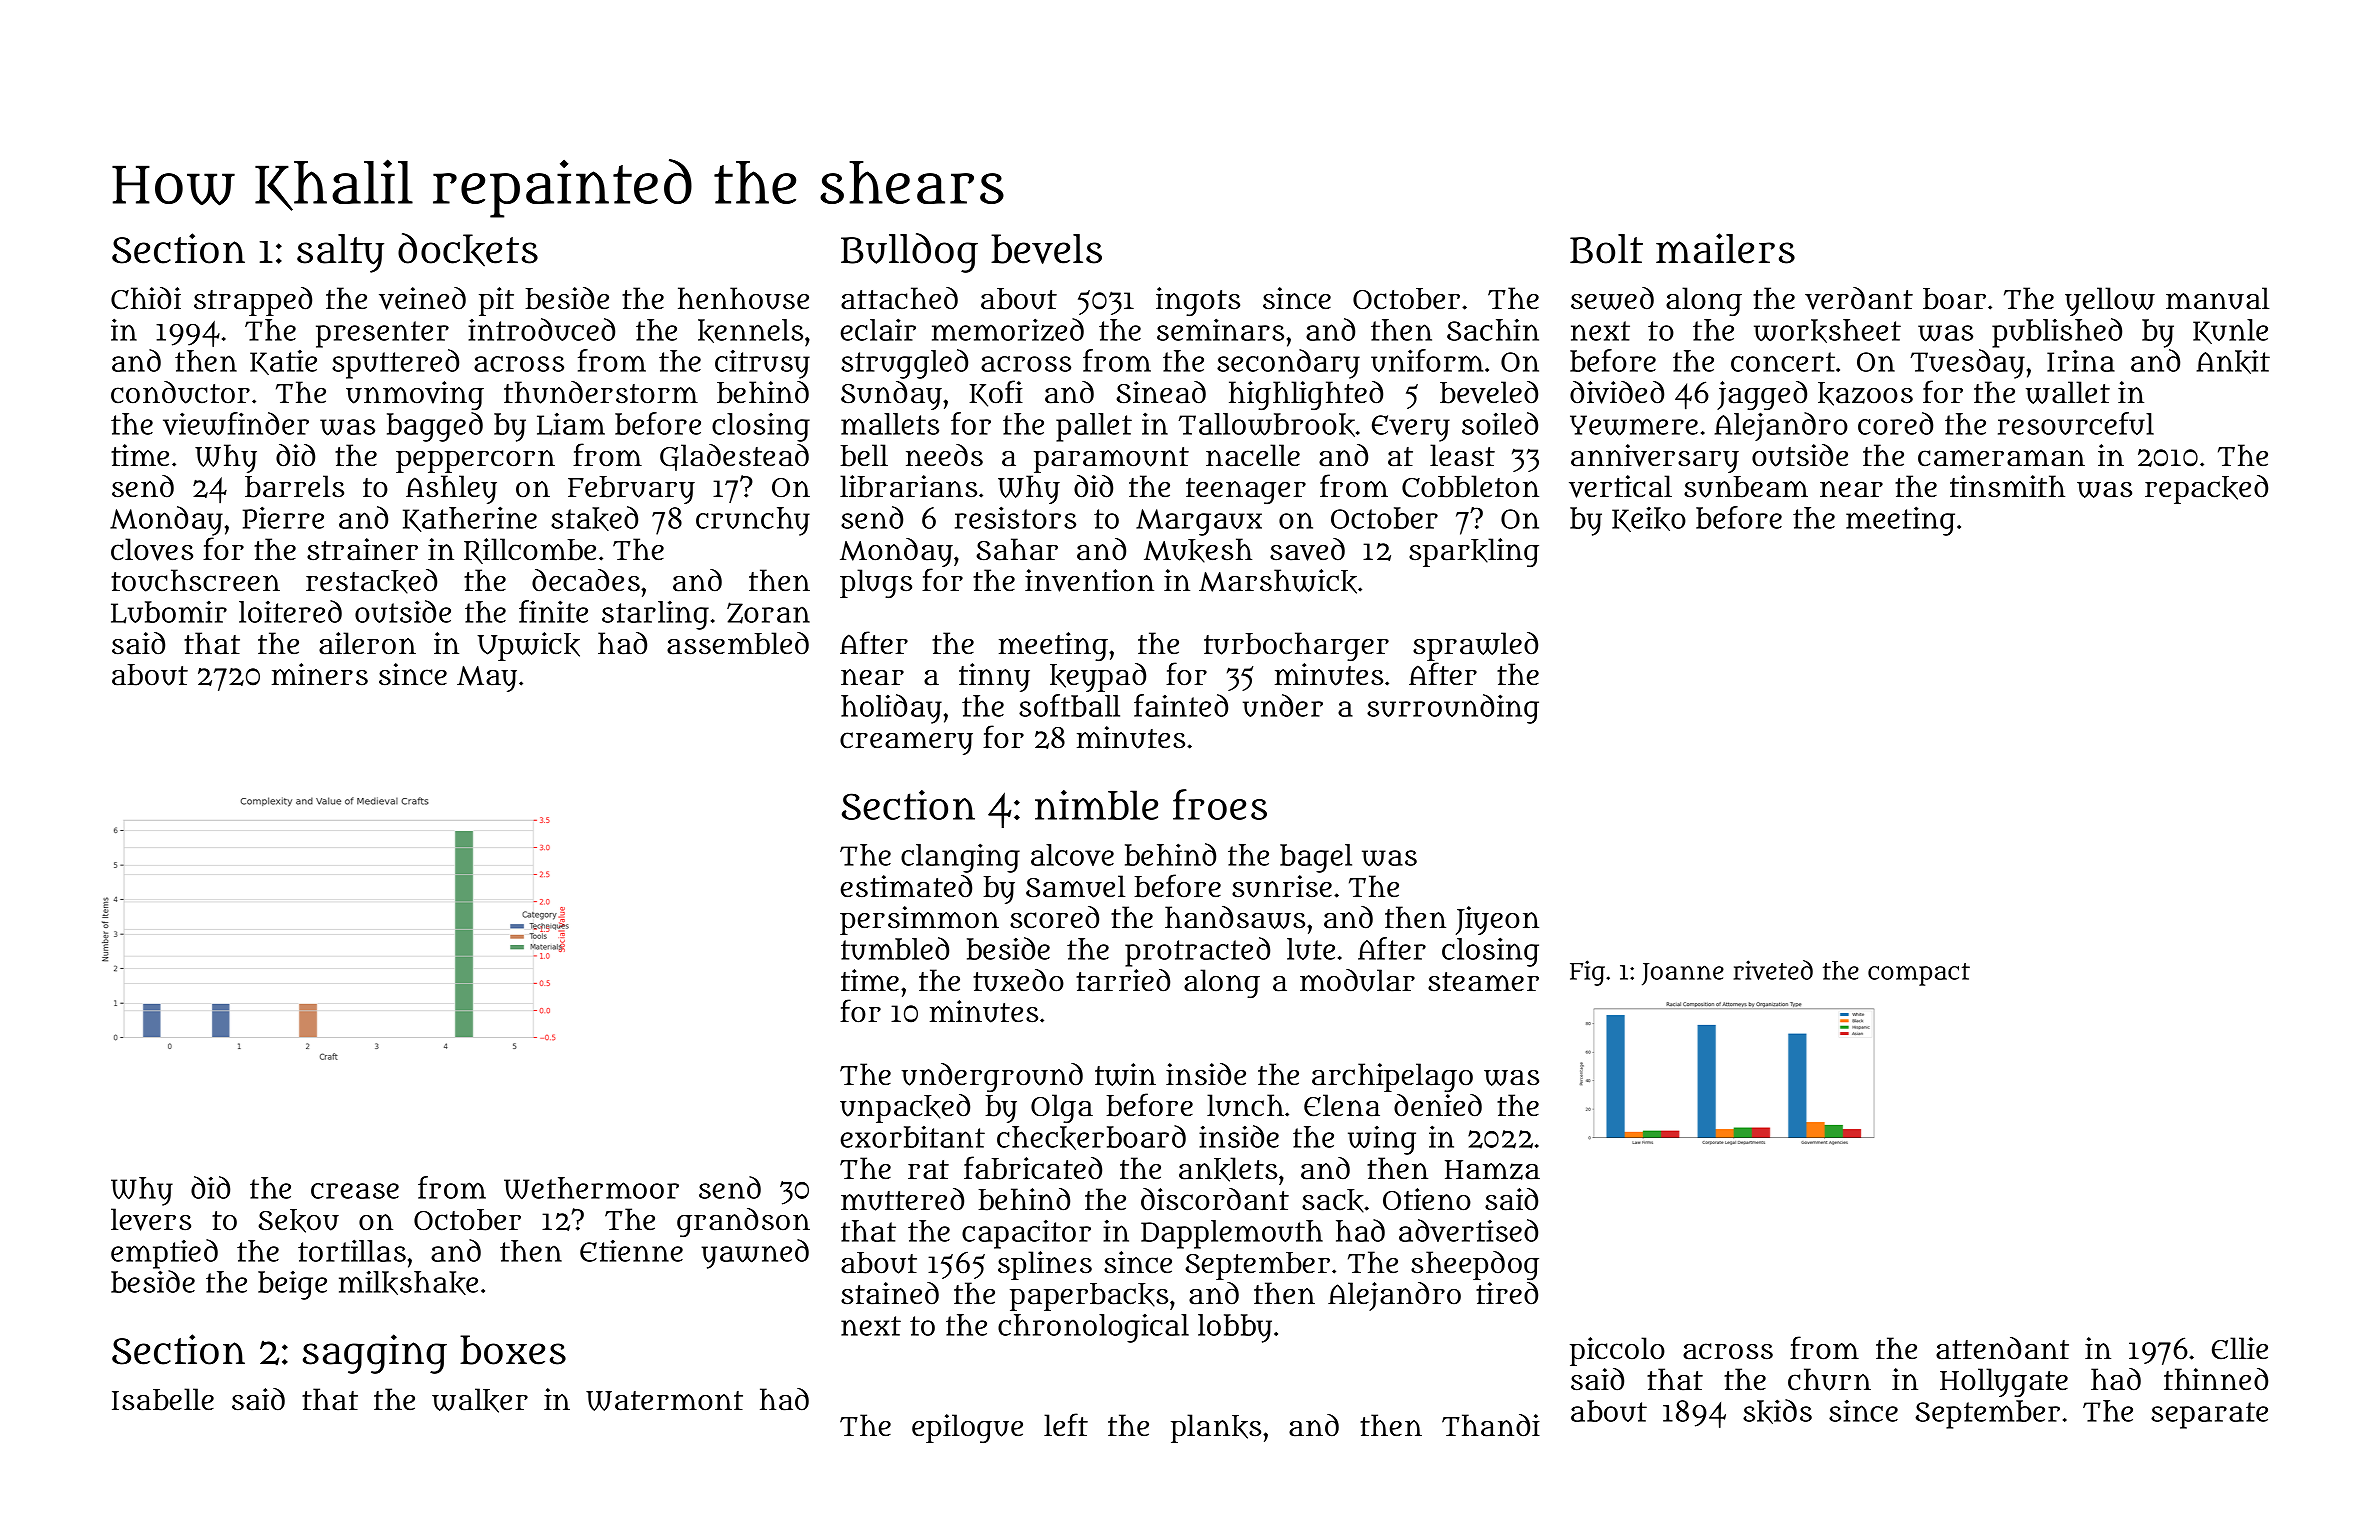  I want to click on saved, so click(1307, 549).
